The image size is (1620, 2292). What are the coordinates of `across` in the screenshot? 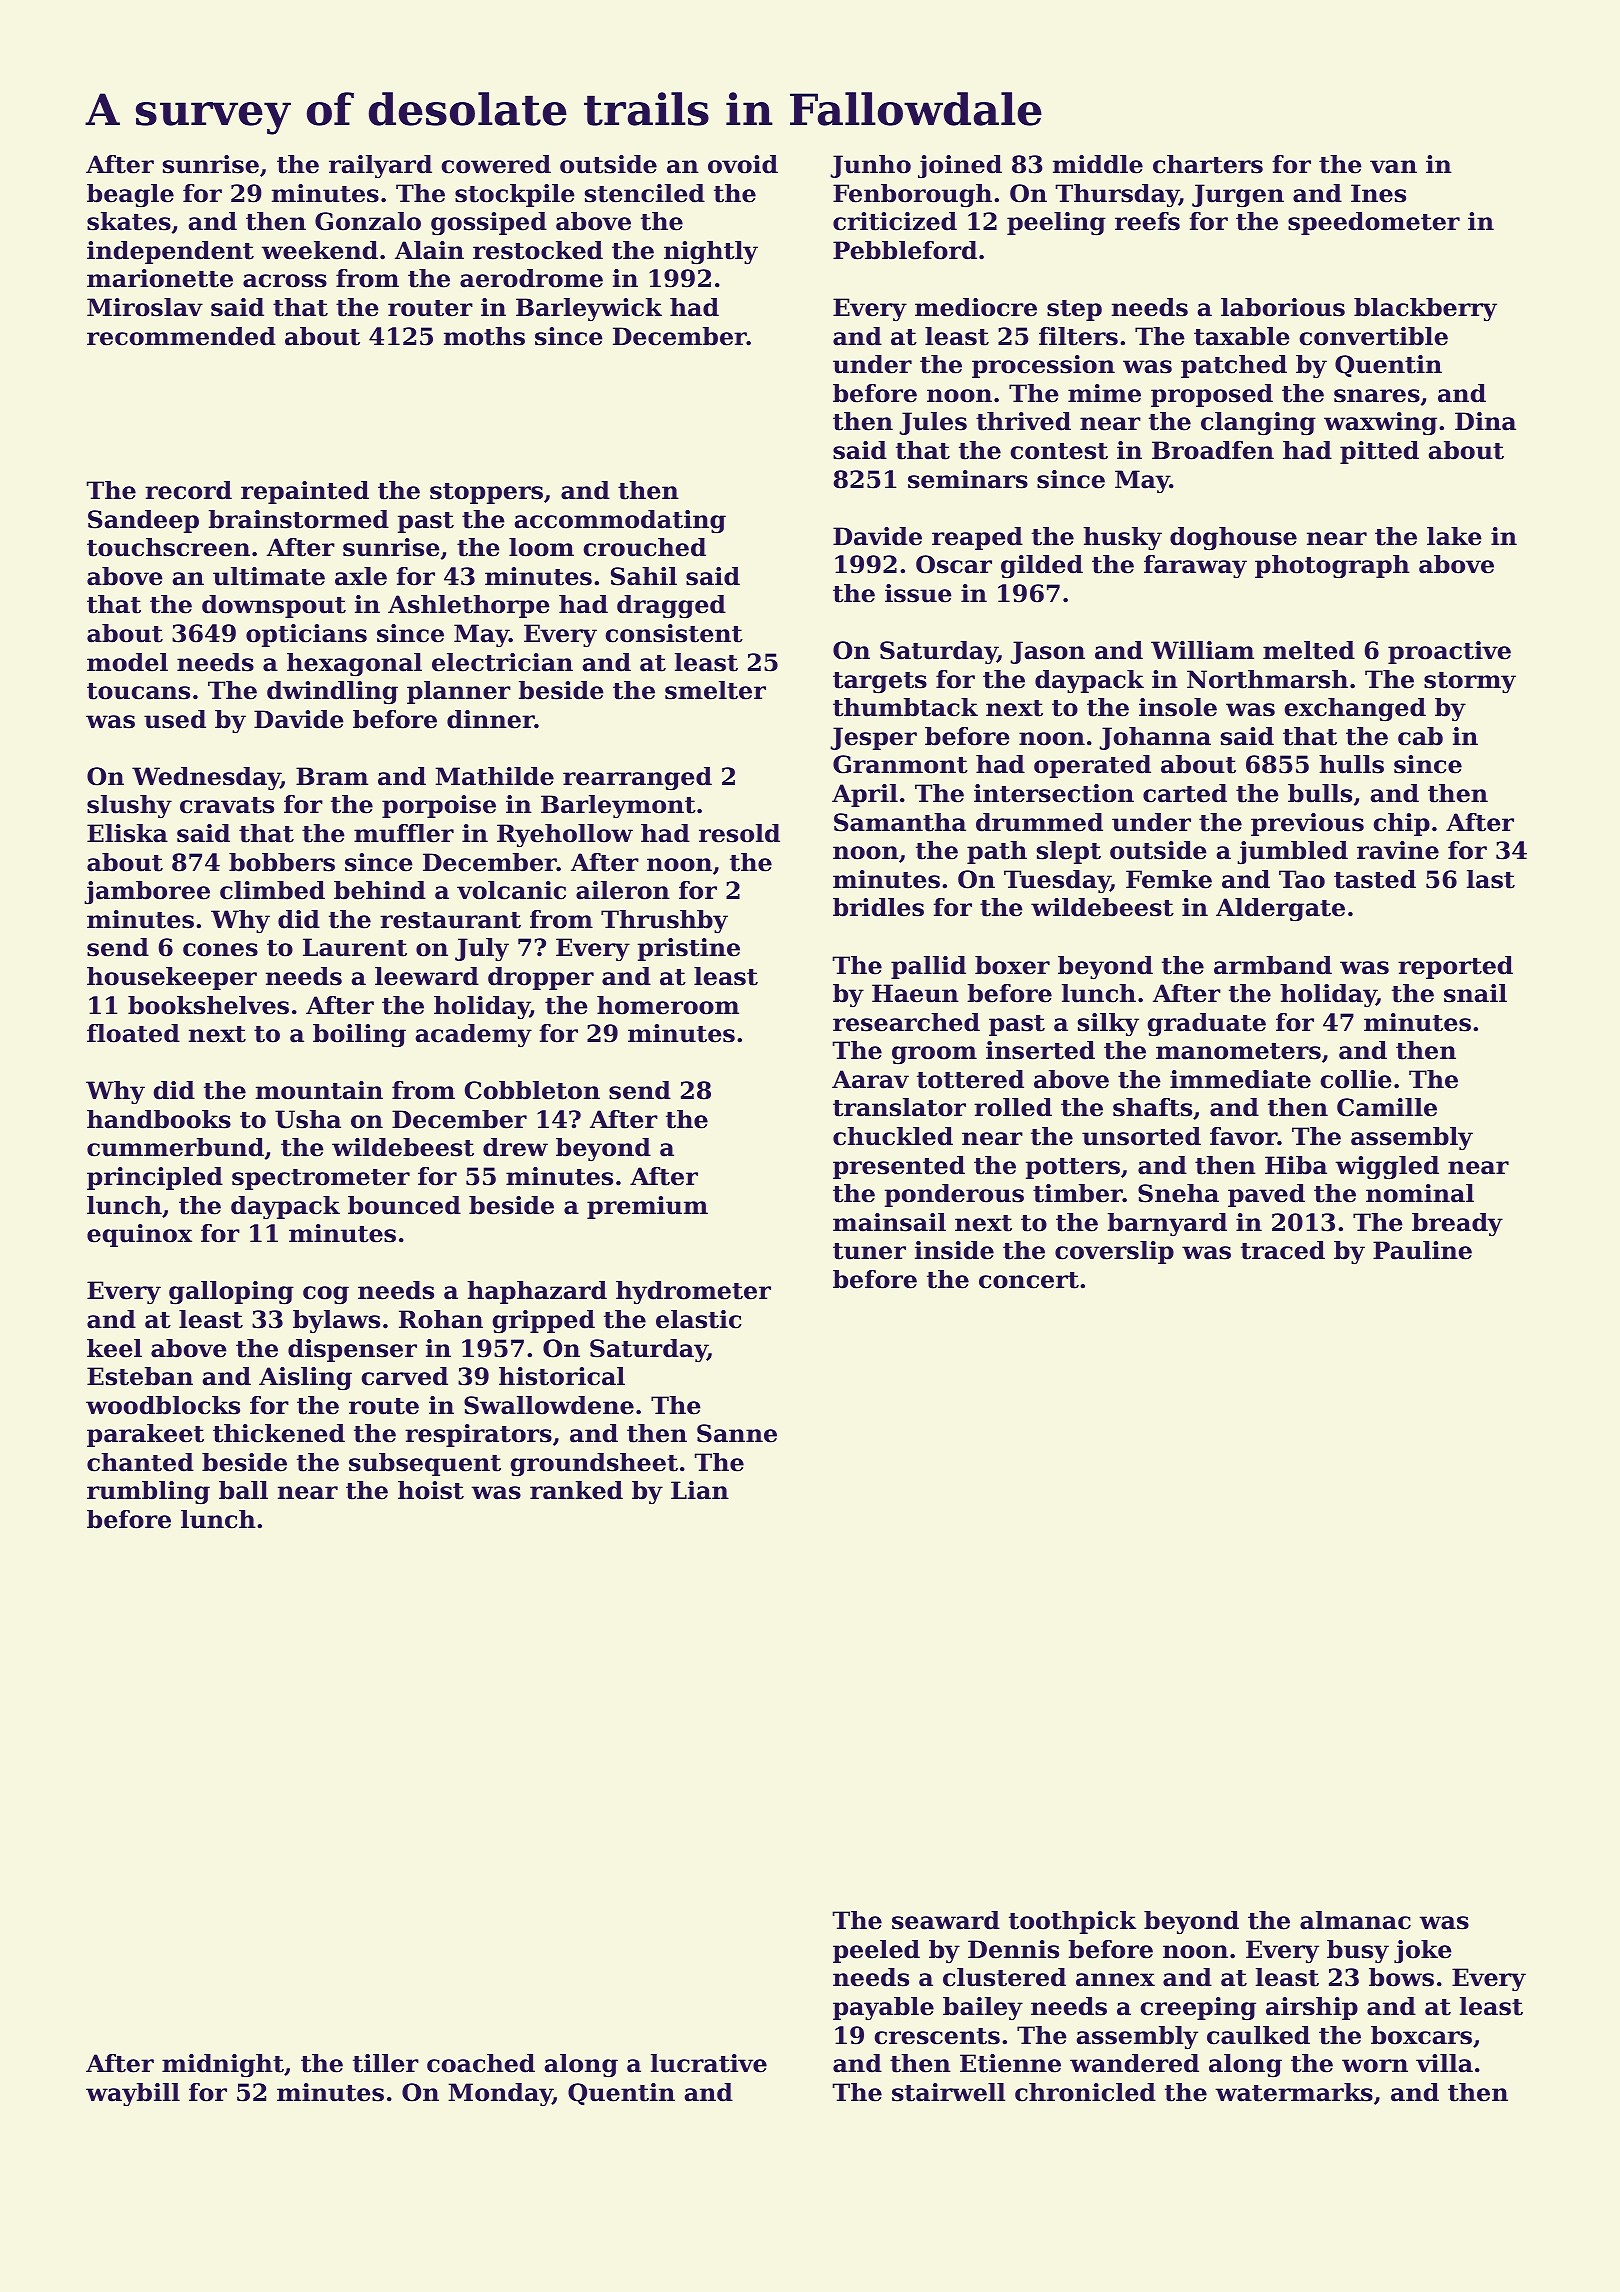 It's located at (285, 281).
